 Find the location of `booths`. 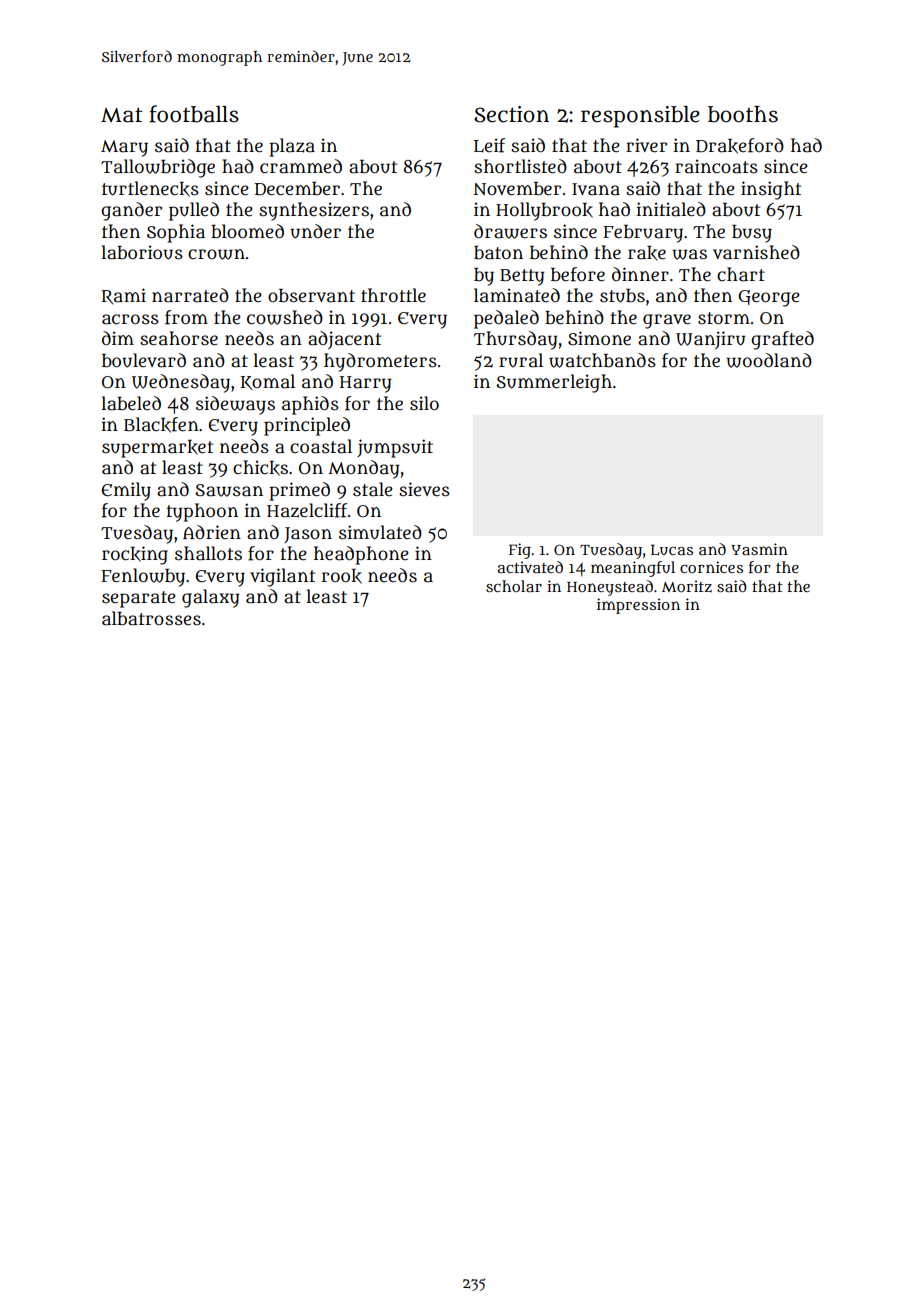

booths is located at coordinates (743, 114).
